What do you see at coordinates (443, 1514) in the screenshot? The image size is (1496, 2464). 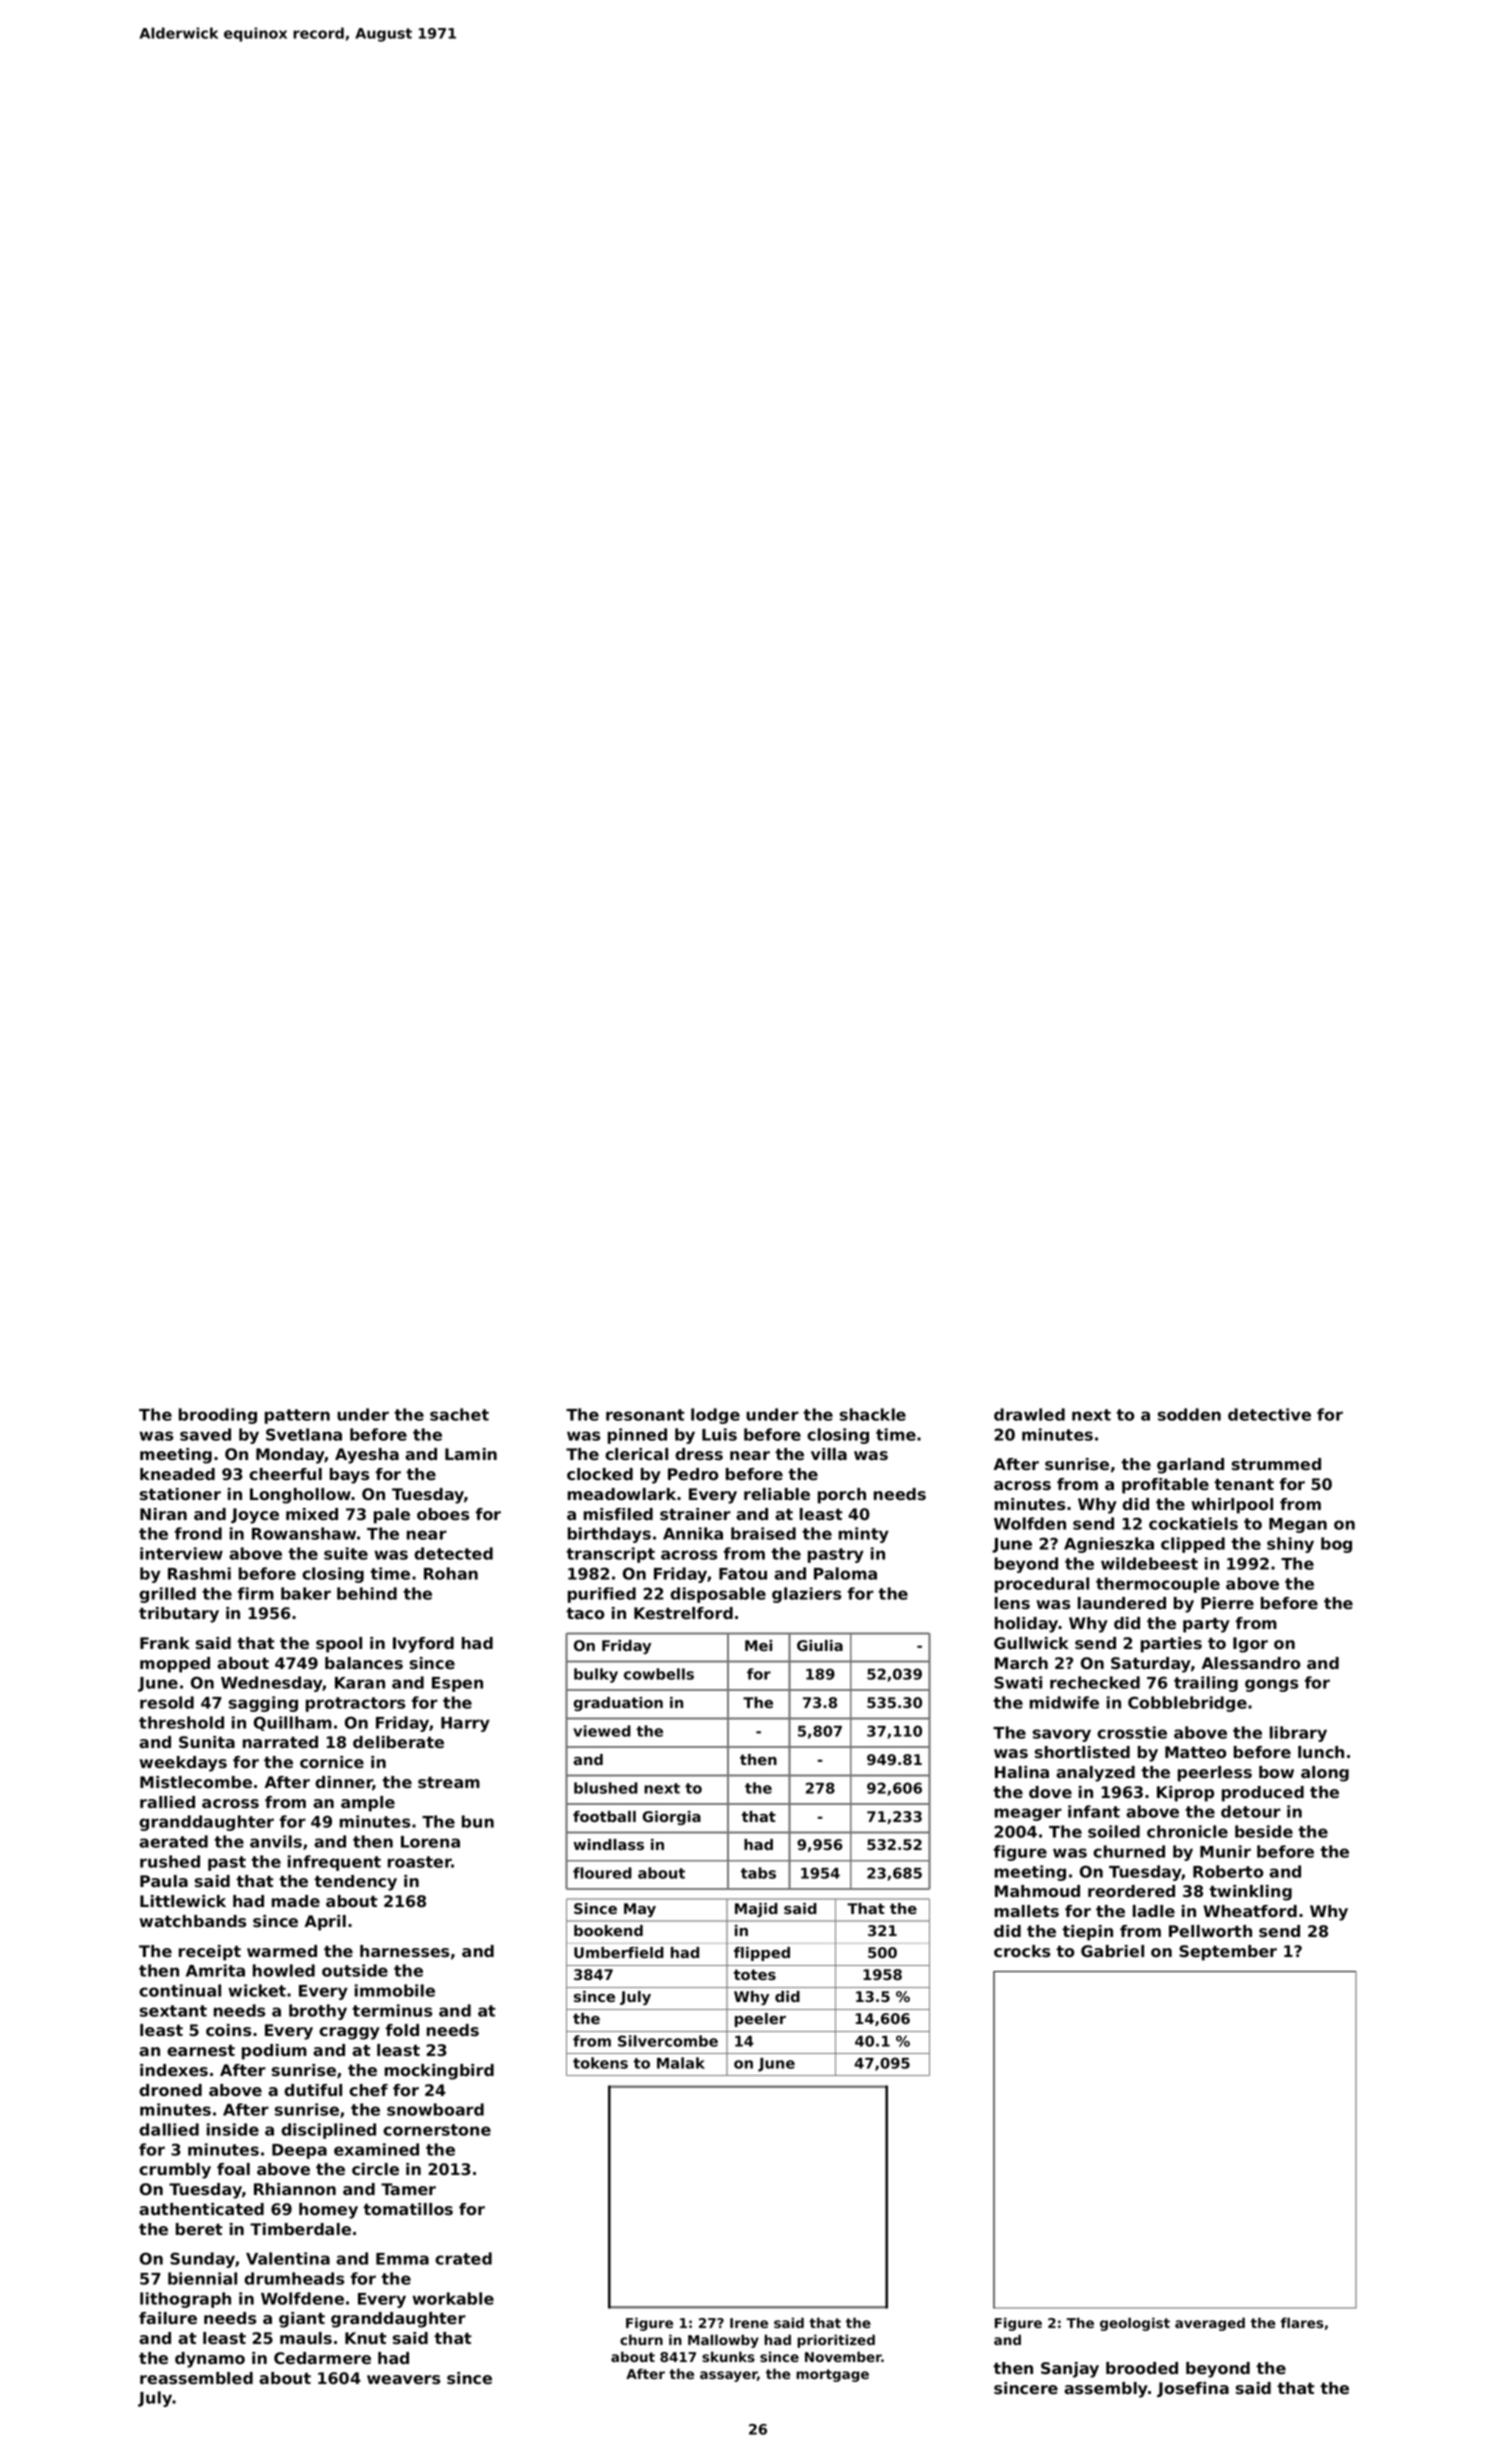 I see `oboes` at bounding box center [443, 1514].
